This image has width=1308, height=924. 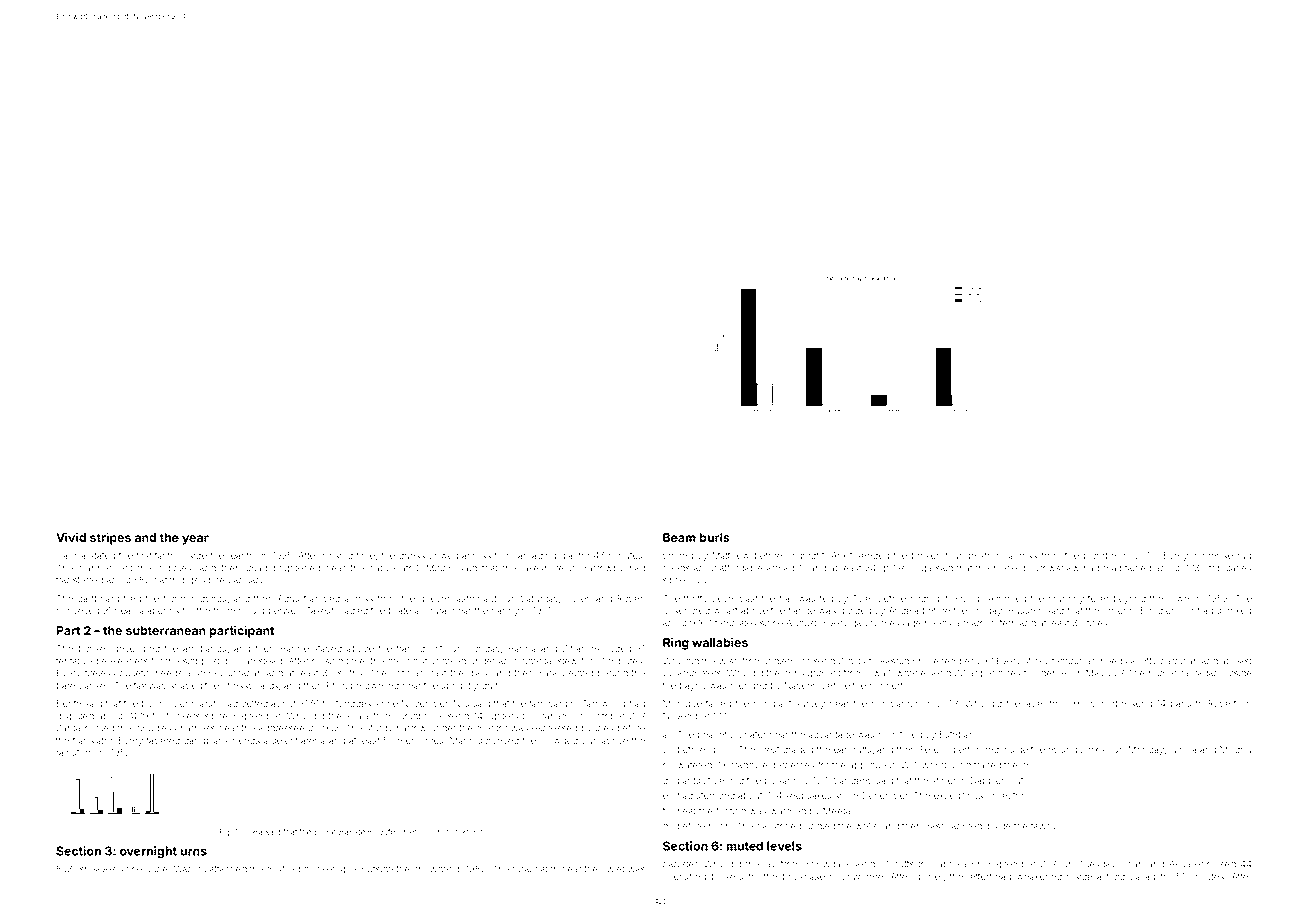 What do you see at coordinates (921, 569) in the image?
I see `Olga` at bounding box center [921, 569].
